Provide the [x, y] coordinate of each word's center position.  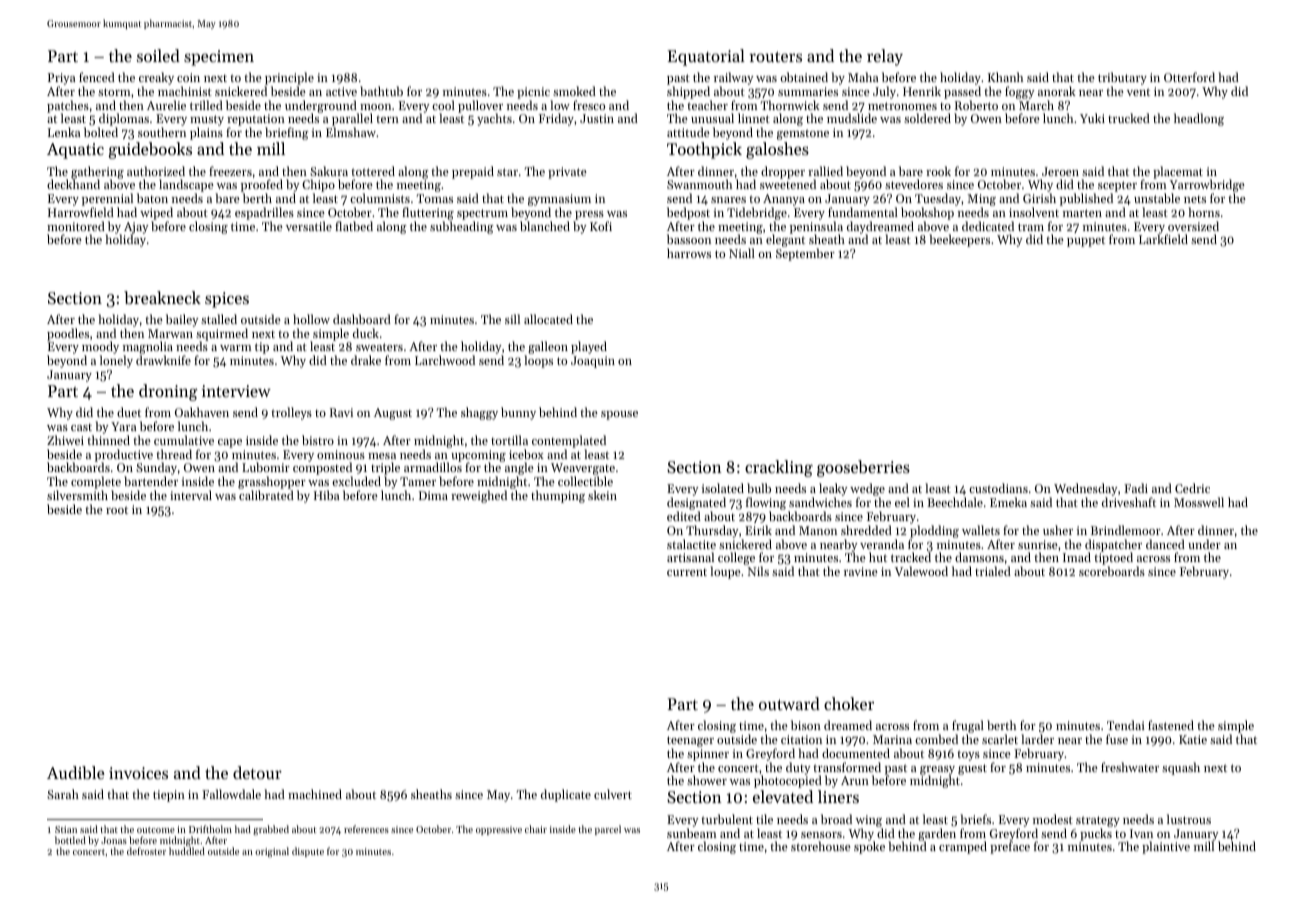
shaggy [479, 413]
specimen [219, 58]
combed [936, 739]
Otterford [1189, 77]
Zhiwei [65, 440]
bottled [70, 840]
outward [789, 703]
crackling [779, 468]
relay [885, 57]
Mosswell [1199, 502]
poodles [68, 334]
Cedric [1192, 488]
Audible [76, 772]
